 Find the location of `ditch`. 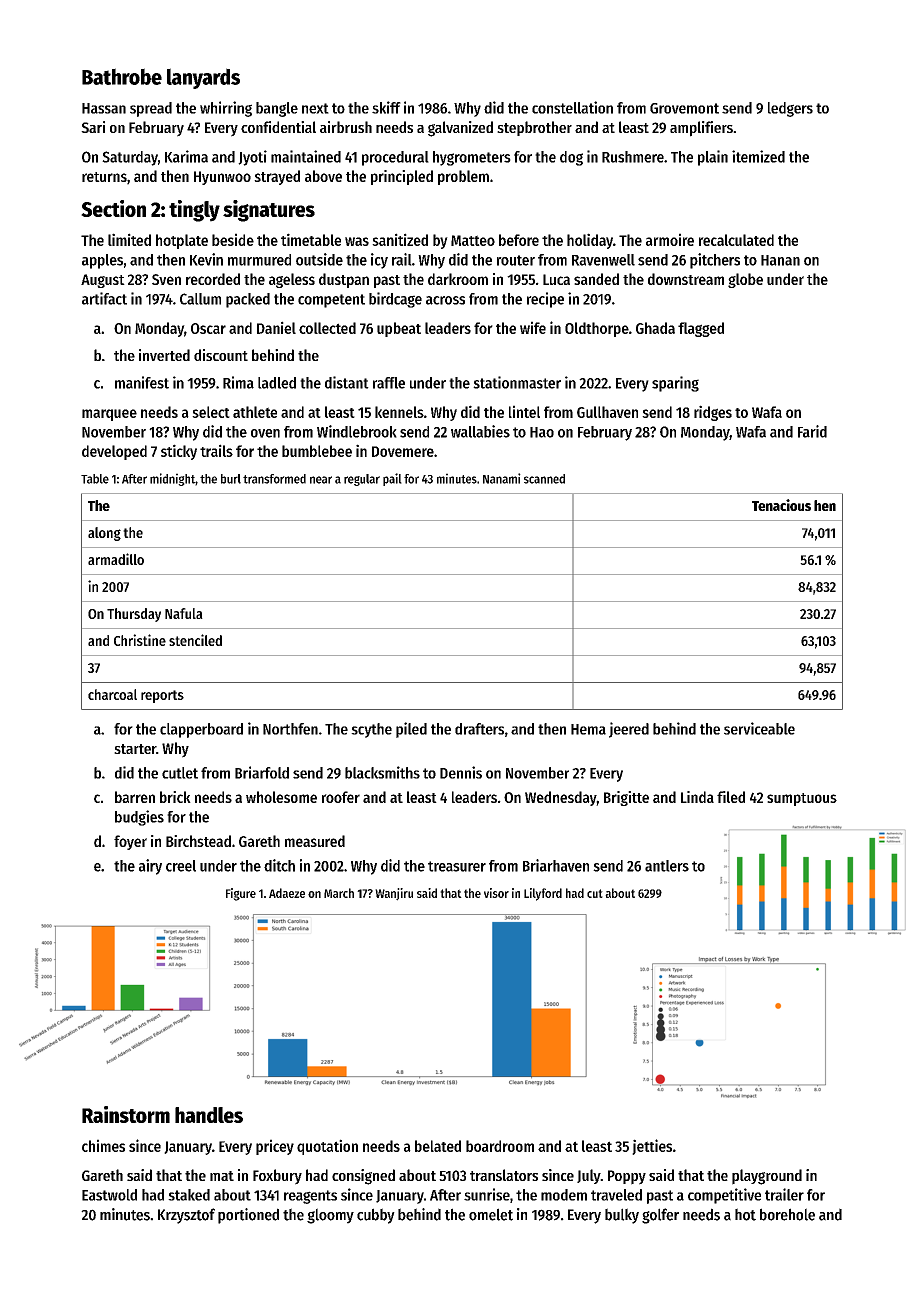

ditch is located at coordinates (279, 865).
